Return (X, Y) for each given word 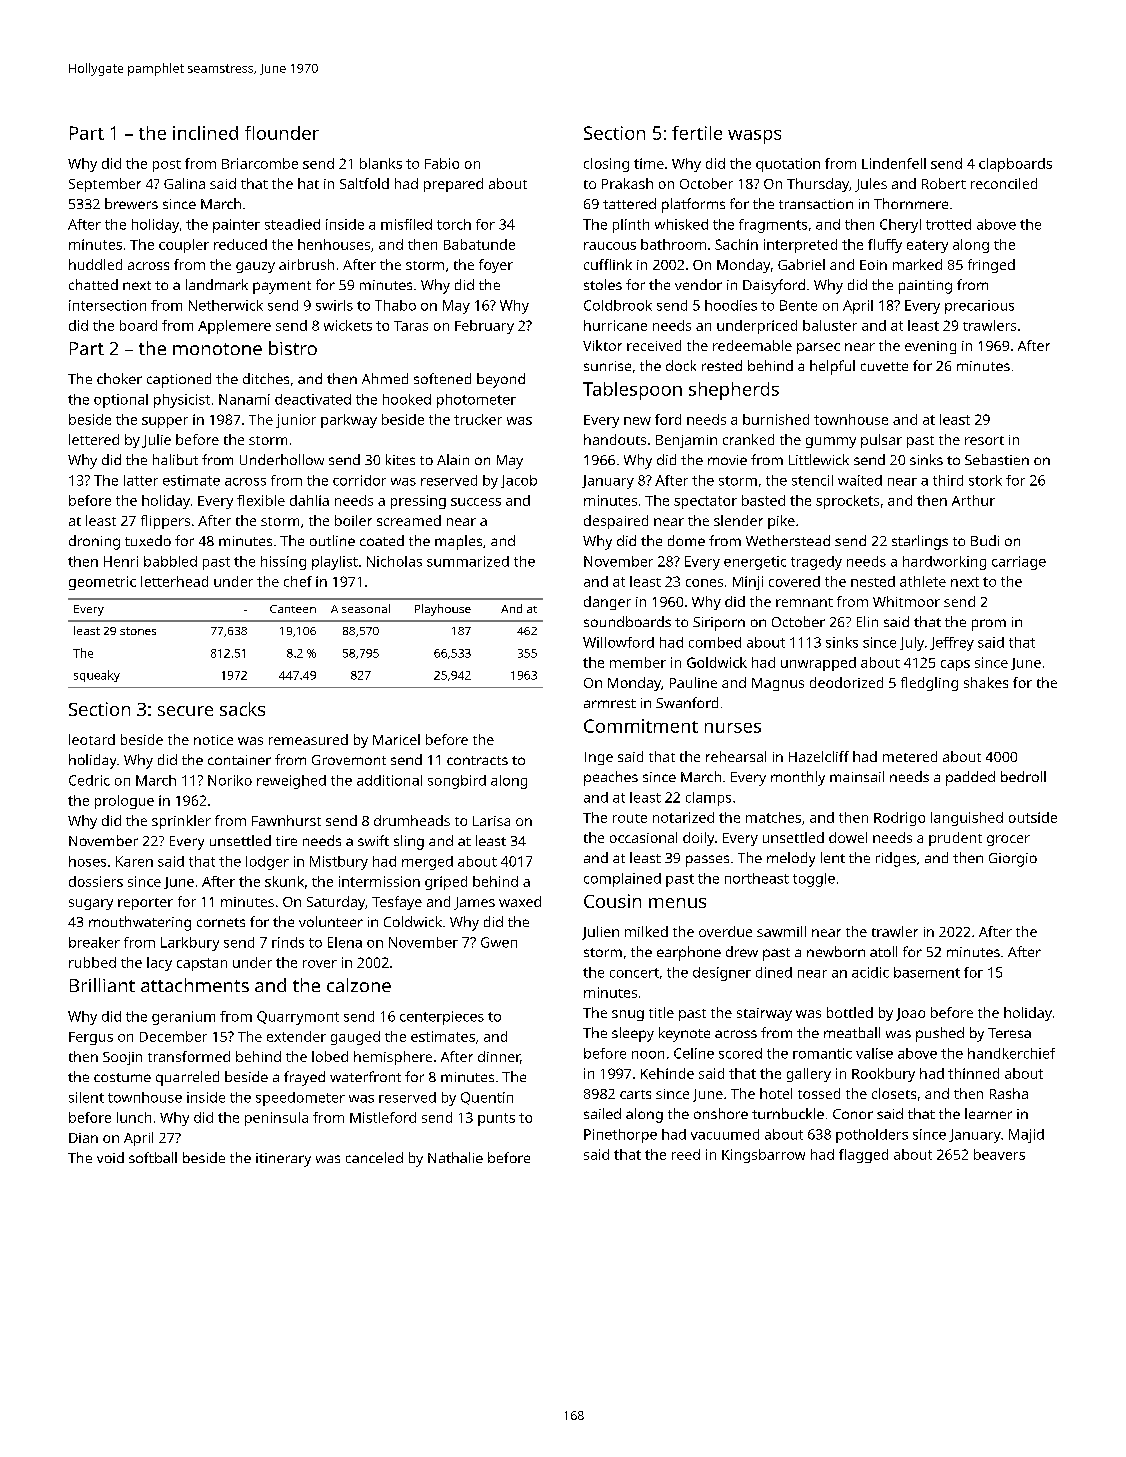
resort (984, 440)
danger (607, 603)
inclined (205, 133)
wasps (754, 137)
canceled (374, 1157)
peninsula (276, 1119)
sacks (242, 709)
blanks (381, 163)
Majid (1026, 1136)
